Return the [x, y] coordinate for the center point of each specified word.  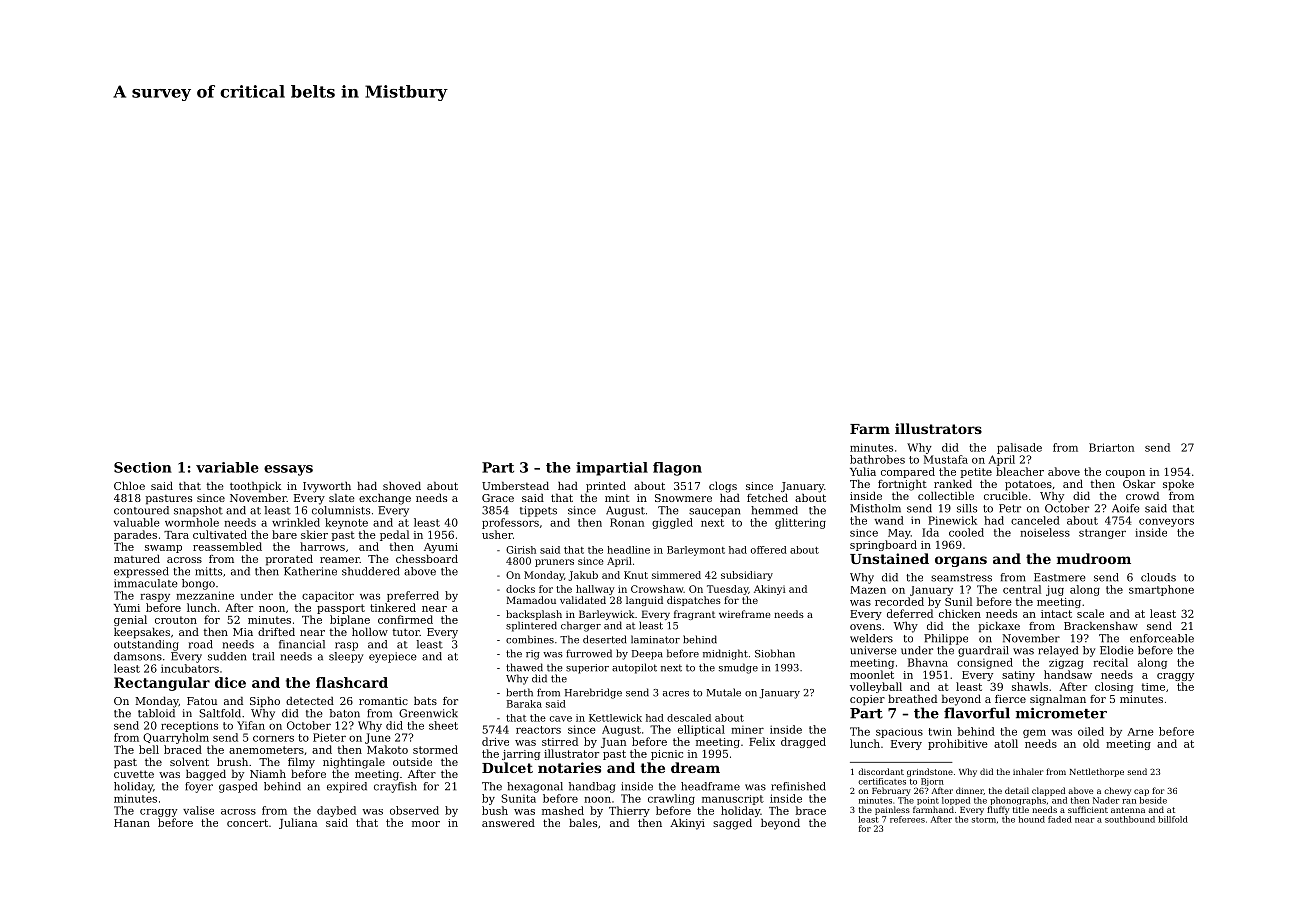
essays [288, 470]
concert [247, 823]
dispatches [694, 601]
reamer [340, 560]
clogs [723, 487]
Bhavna [928, 662]
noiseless [1045, 532]
